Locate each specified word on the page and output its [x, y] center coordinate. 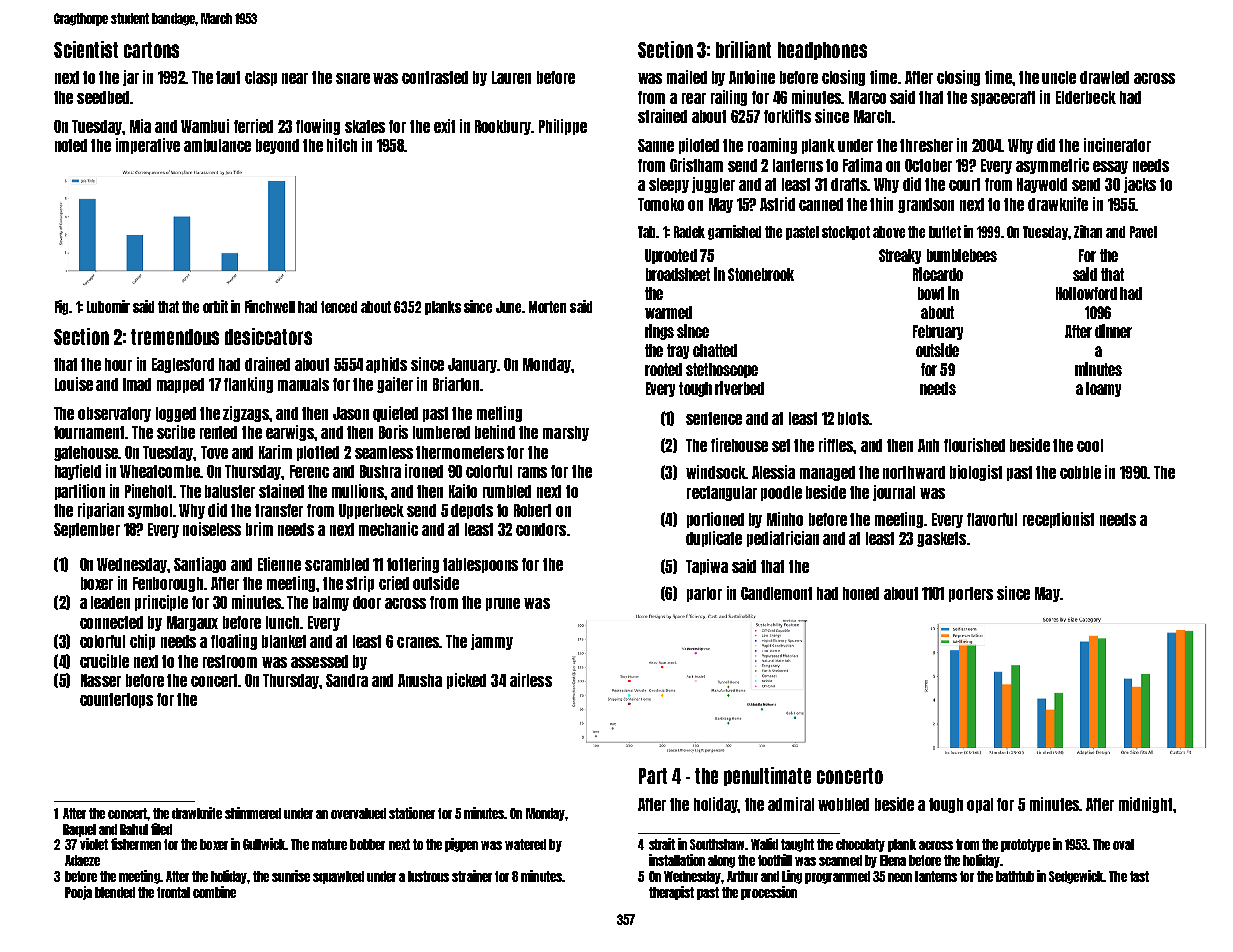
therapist [671, 893]
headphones [822, 51]
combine [214, 892]
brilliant [743, 49]
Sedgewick [1076, 877]
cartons [151, 50]
